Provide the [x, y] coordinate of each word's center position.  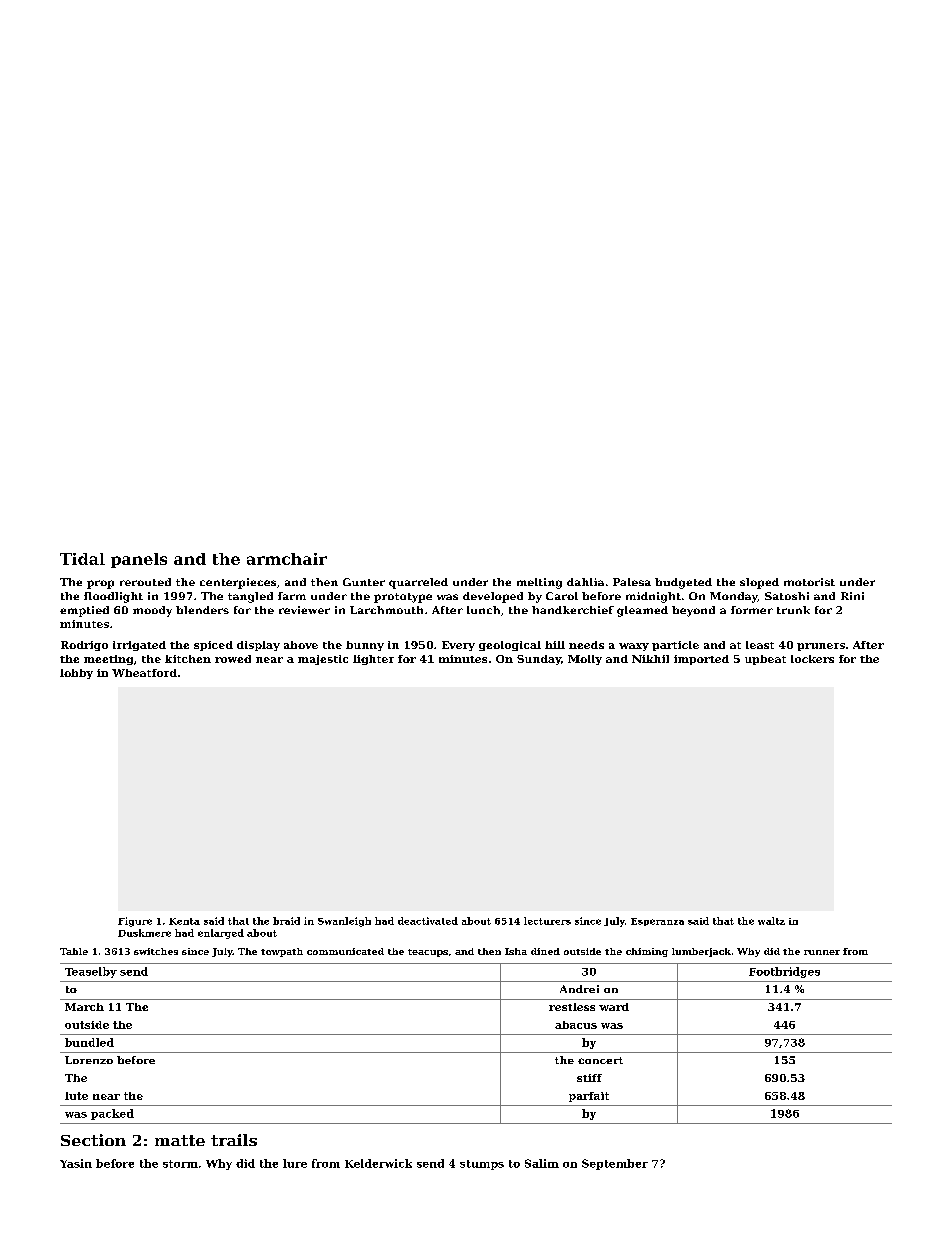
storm [180, 1164]
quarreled [418, 583]
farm [292, 596]
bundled [89, 1042]
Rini [852, 596]
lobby [76, 674]
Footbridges [784, 972]
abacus [576, 1025]
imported [701, 660]
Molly [585, 660]
